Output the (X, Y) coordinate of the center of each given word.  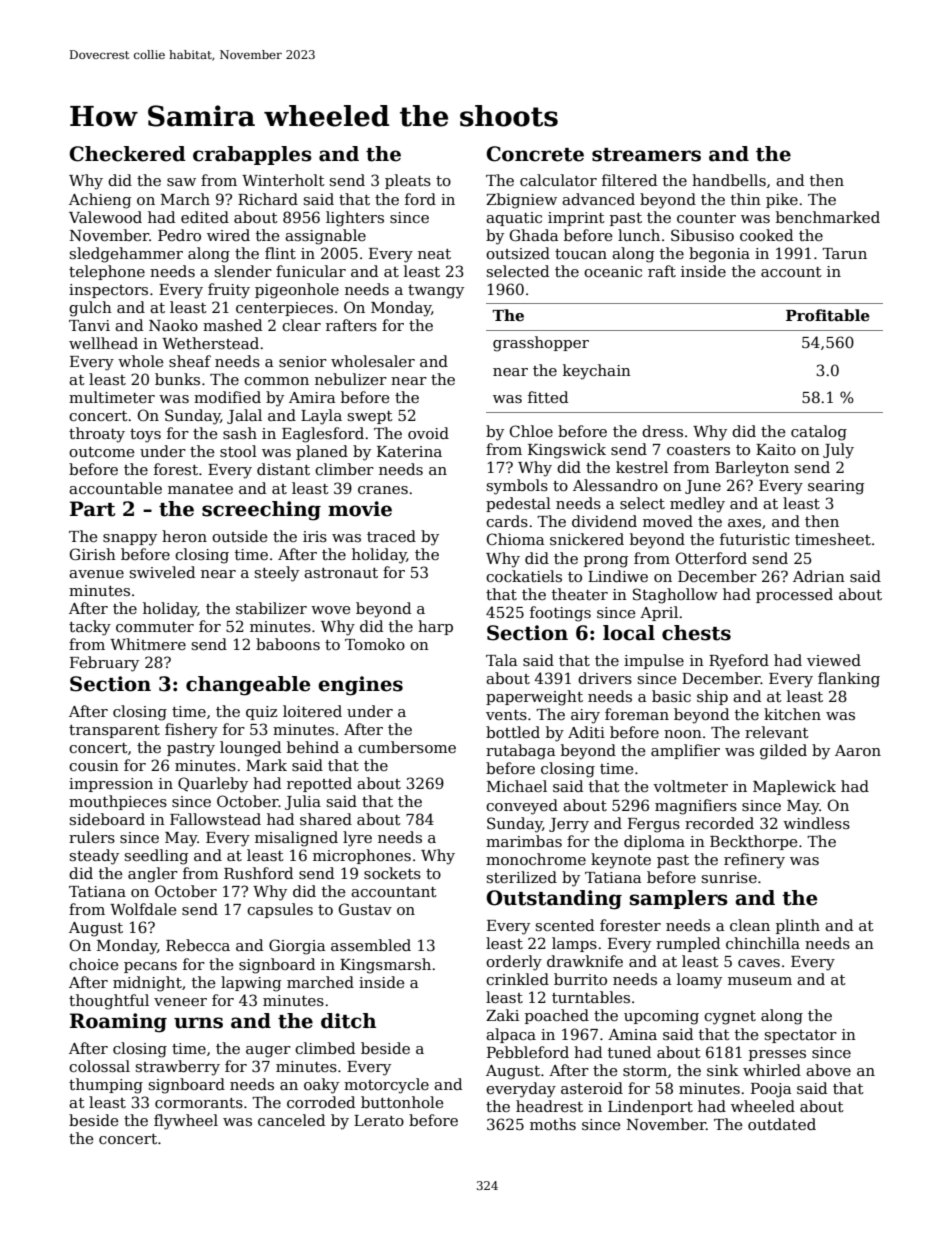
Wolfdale (143, 909)
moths (553, 1124)
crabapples (252, 155)
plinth (798, 926)
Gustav (365, 909)
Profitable (828, 315)
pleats (408, 181)
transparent (114, 731)
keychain (597, 372)
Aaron (858, 750)
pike (782, 200)
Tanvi (89, 325)
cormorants (199, 1103)
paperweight (534, 698)
